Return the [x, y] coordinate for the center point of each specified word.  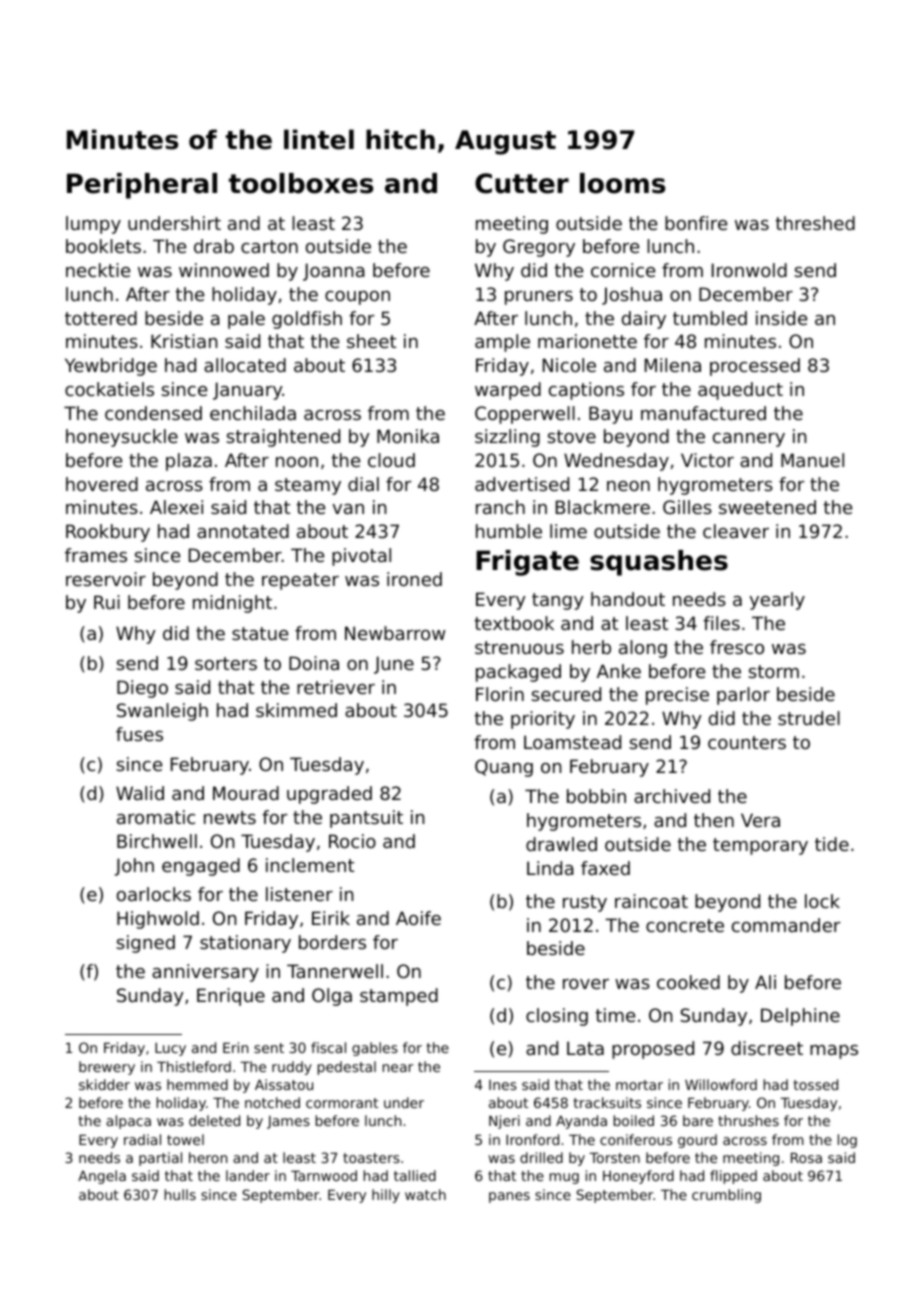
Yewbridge [111, 367]
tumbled [710, 318]
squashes [659, 563]
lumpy [93, 225]
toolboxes [301, 183]
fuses [139, 734]
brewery [107, 1068]
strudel [809, 718]
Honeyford [638, 1177]
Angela [102, 1177]
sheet [371, 341]
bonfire [696, 223]
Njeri [504, 1122]
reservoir [106, 579]
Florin [500, 694]
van [348, 509]
